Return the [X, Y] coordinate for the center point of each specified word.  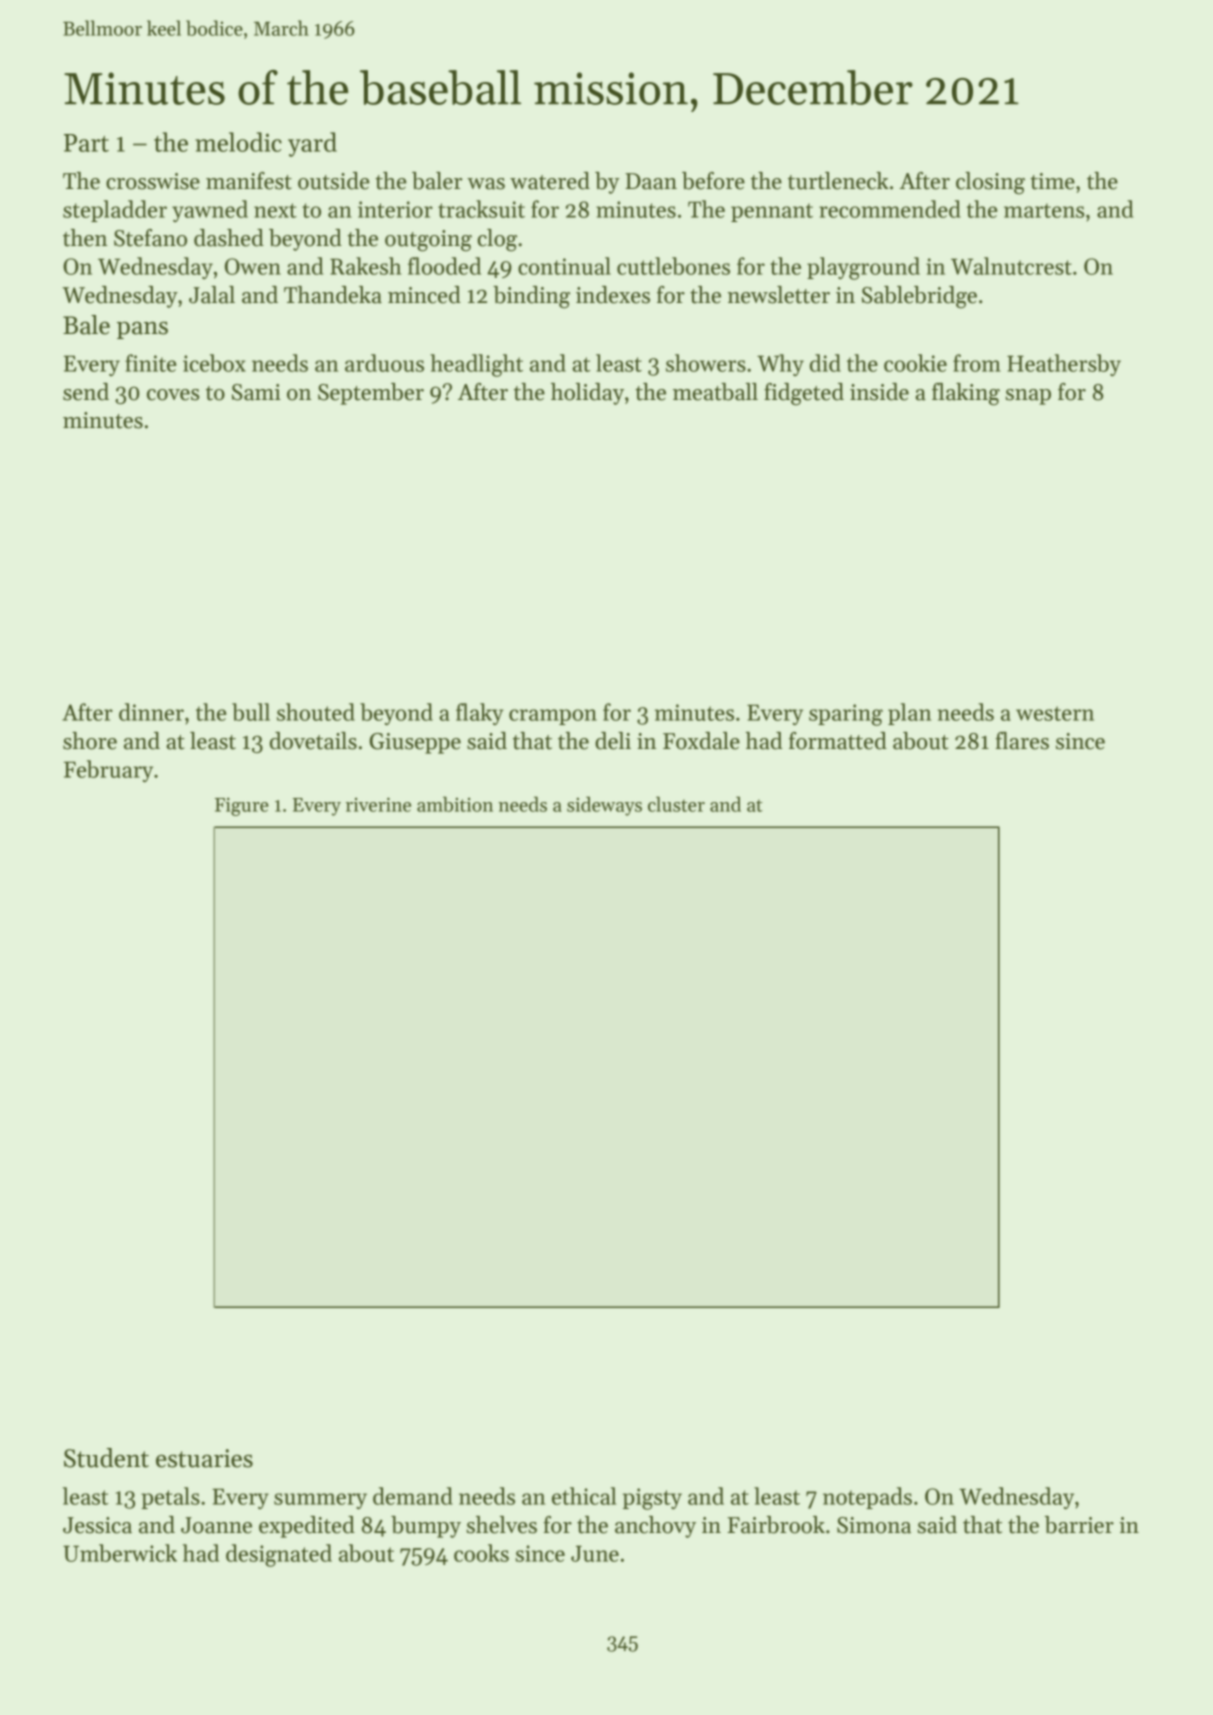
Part [86, 143]
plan [909, 714]
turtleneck [838, 181]
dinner [151, 712]
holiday [587, 394]
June [595, 1553]
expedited [307, 1527]
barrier [1079, 1525]
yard [312, 144]
